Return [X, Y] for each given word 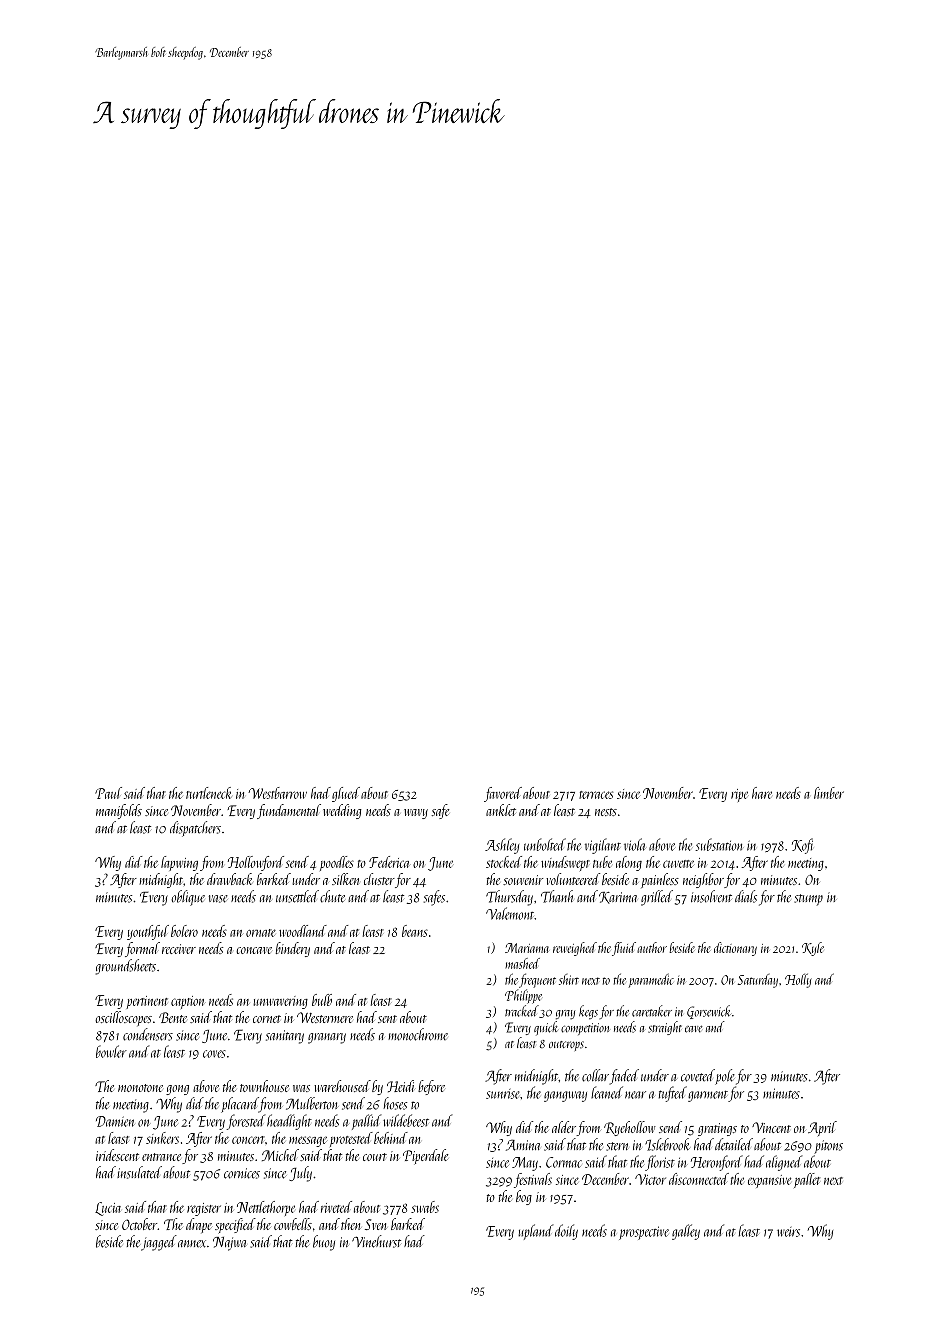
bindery [293, 949]
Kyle [813, 949]
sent [387, 1019]
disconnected [699, 1179]
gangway [565, 1096]
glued [346, 794]
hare [762, 793]
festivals [533, 1180]
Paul [108, 793]
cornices [242, 1173]
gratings [717, 1129]
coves [214, 1054]
